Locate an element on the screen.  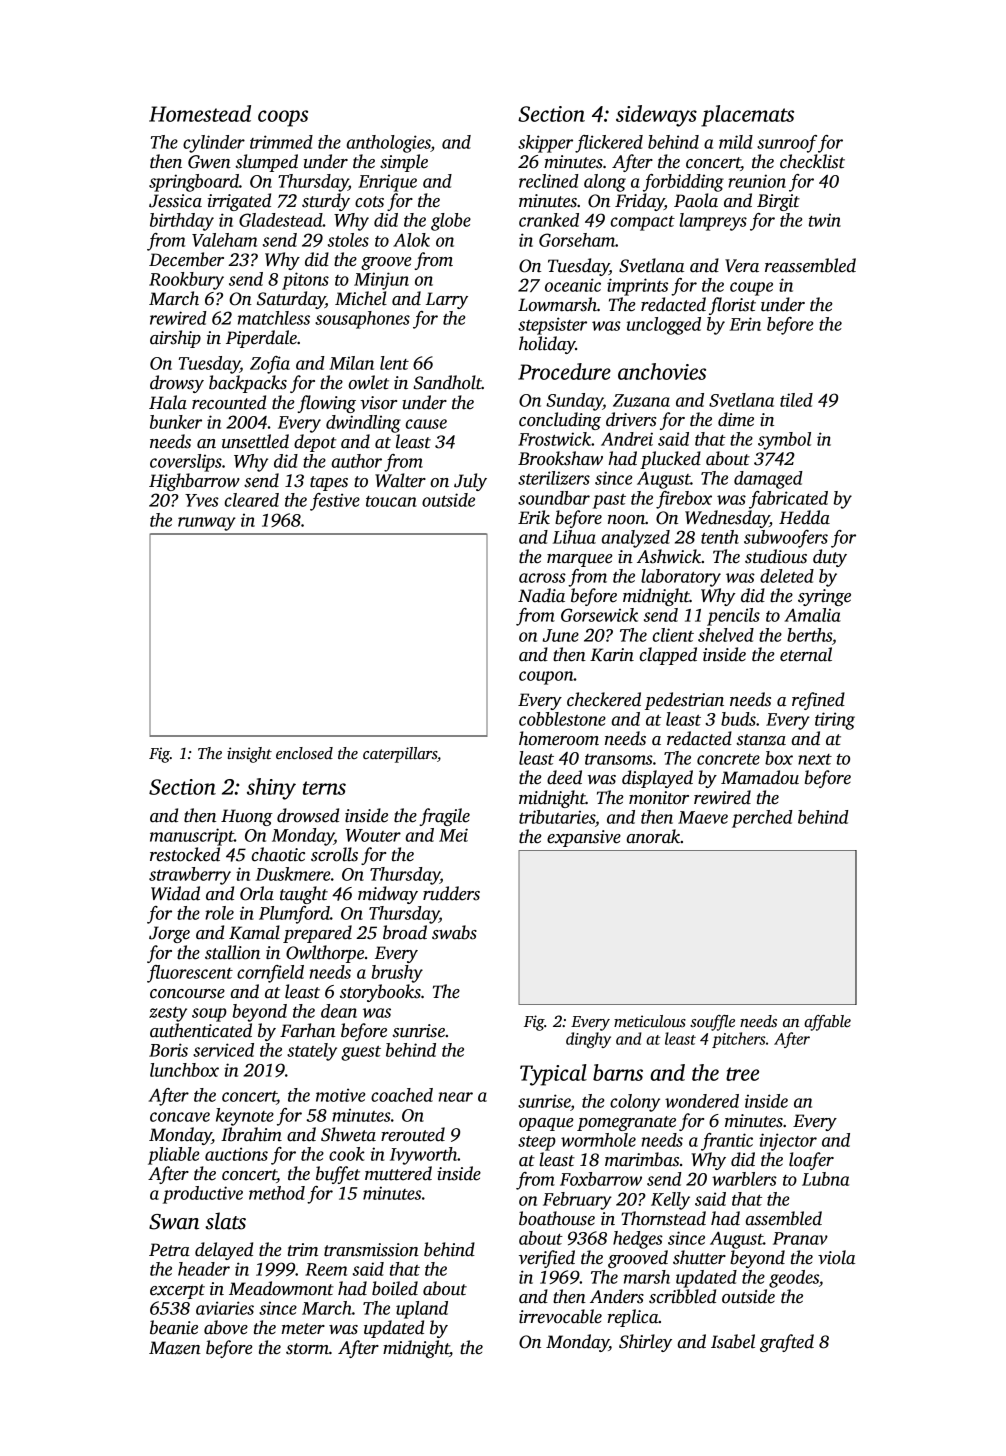
drowsed is located at coordinates (308, 815).
